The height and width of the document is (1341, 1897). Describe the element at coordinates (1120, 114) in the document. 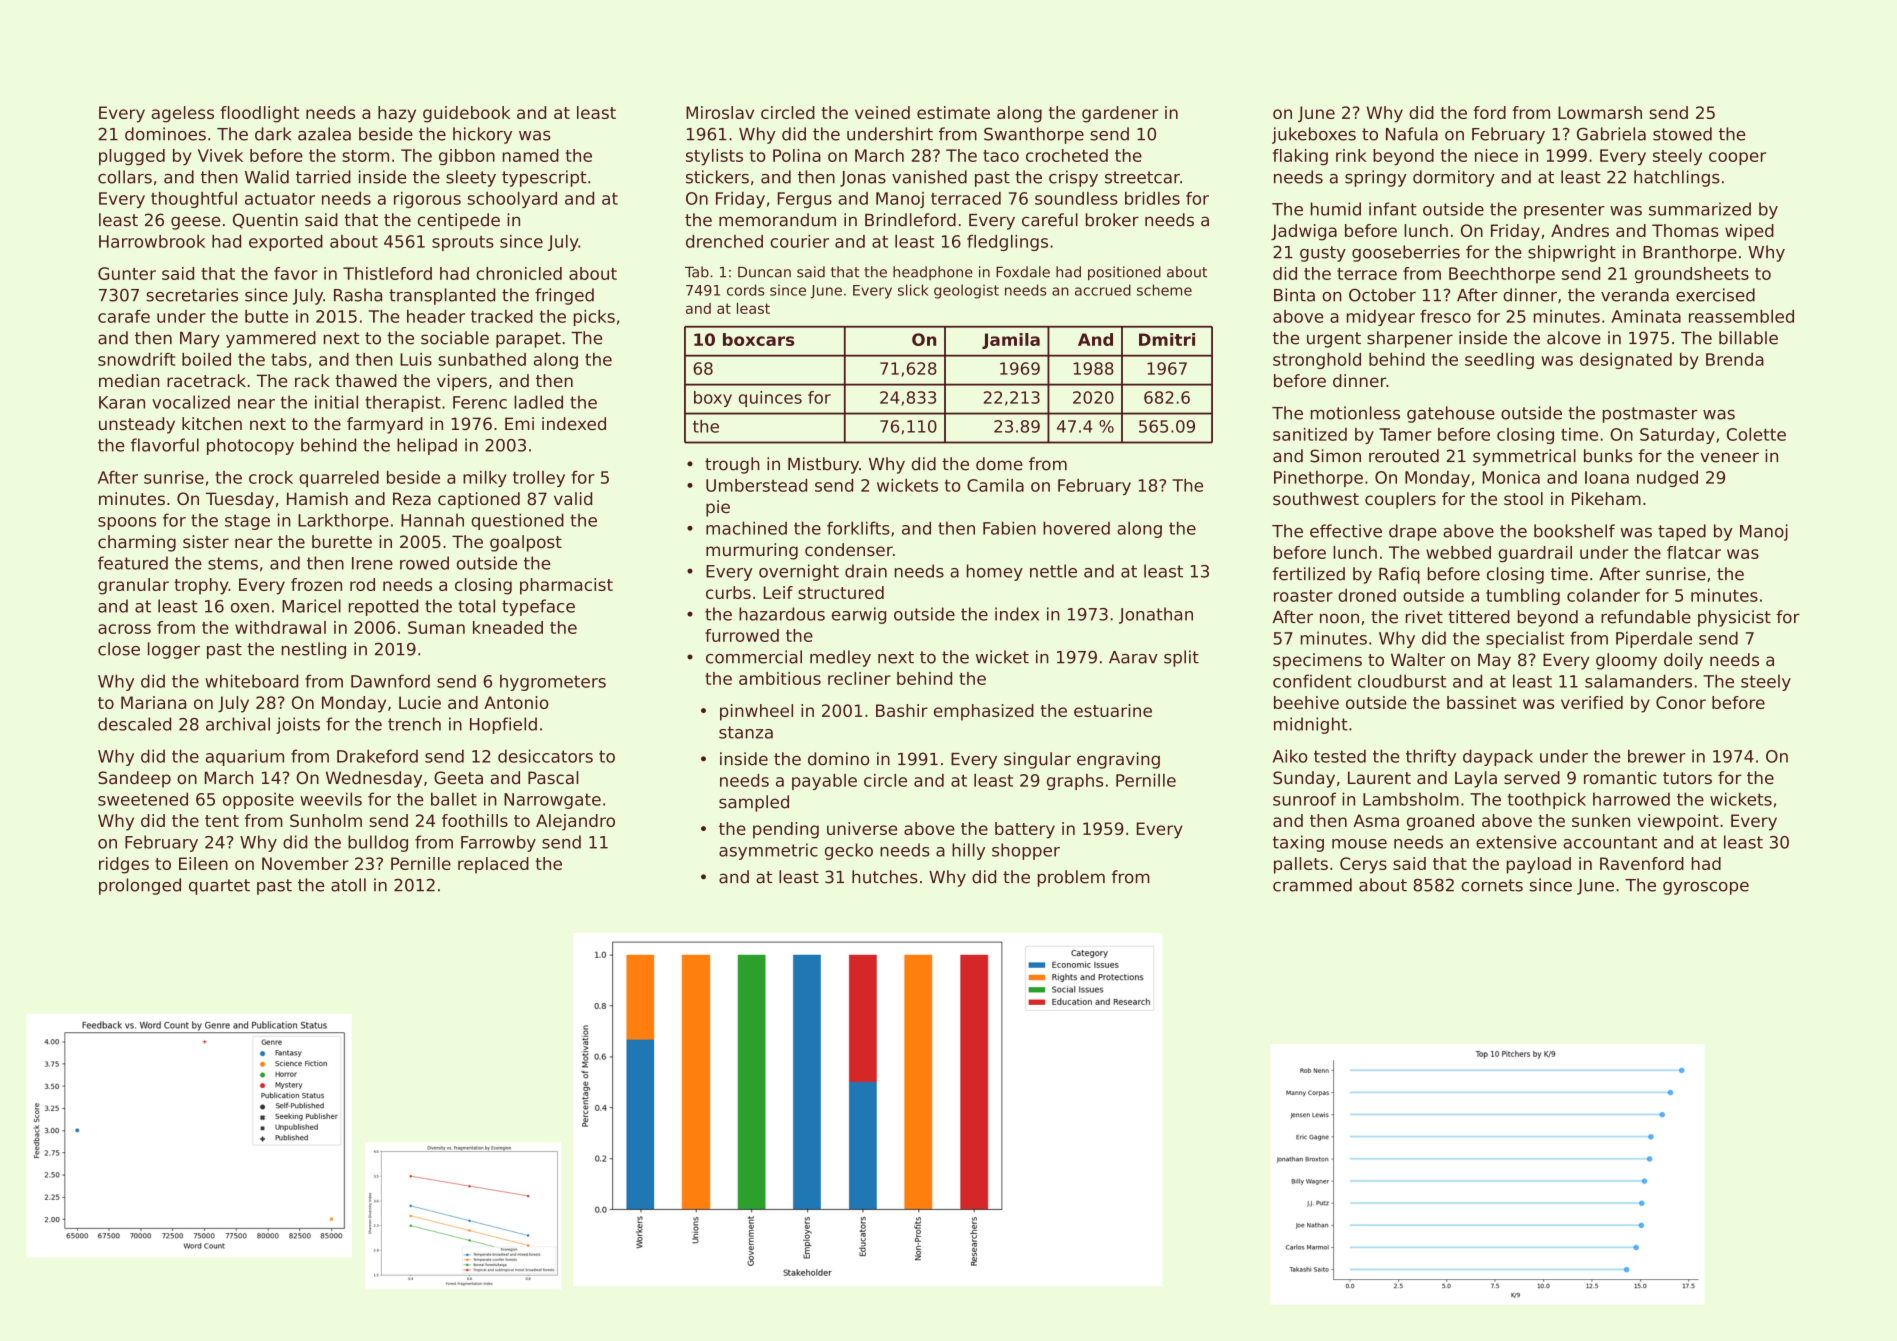

I see `gardener` at that location.
